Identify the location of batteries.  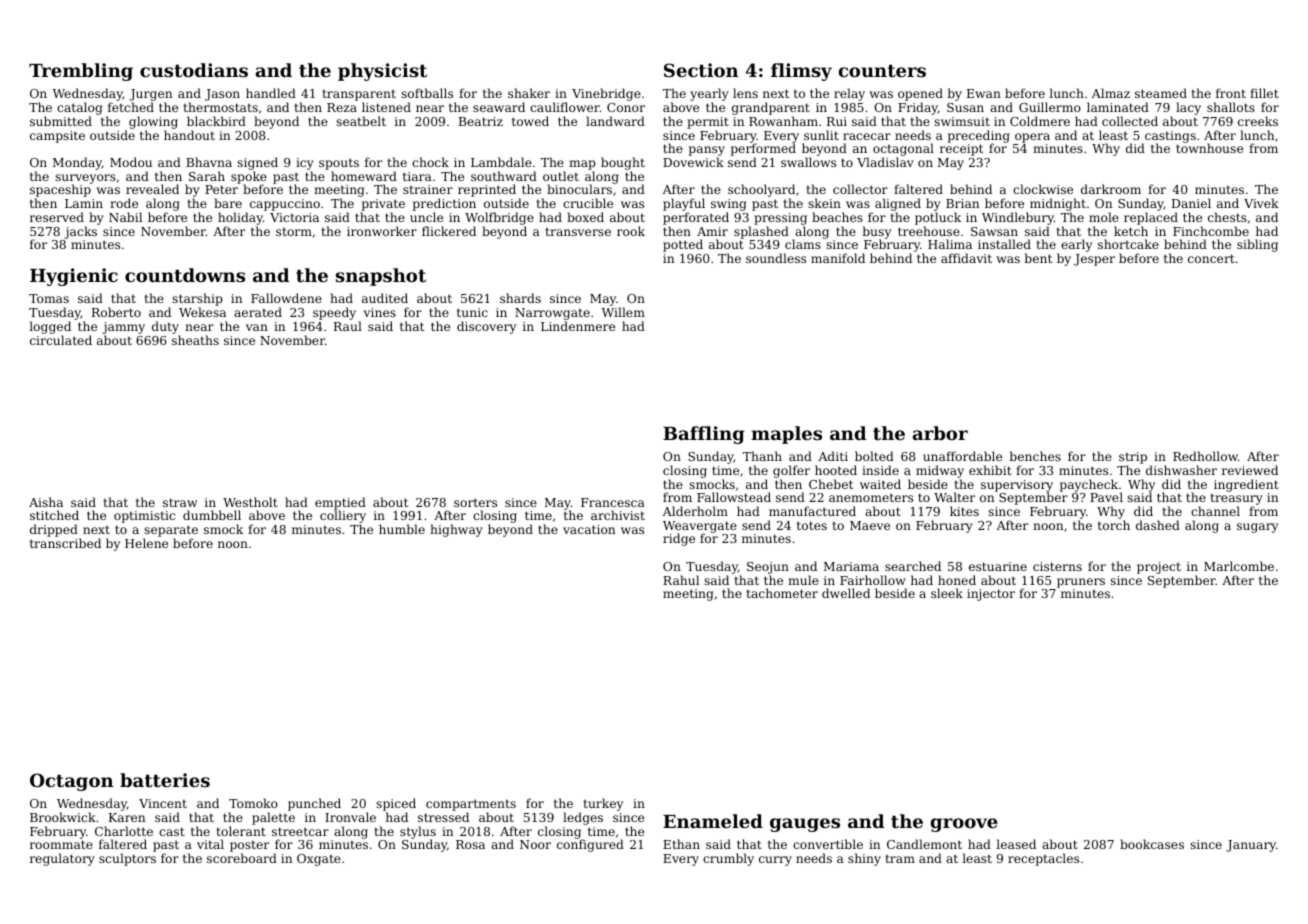
(165, 780).
